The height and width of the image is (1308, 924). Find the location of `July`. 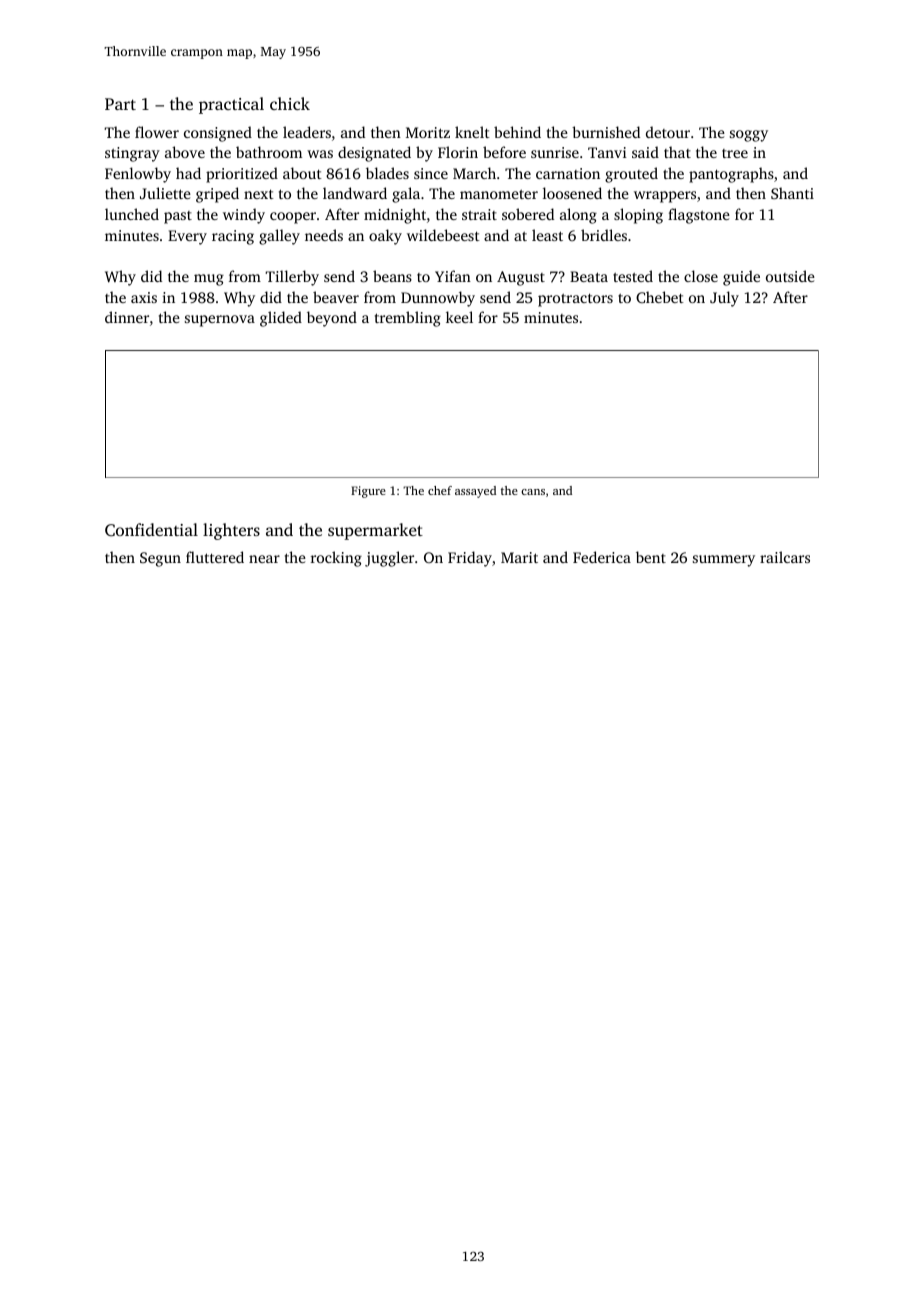

July is located at coordinates (724, 299).
